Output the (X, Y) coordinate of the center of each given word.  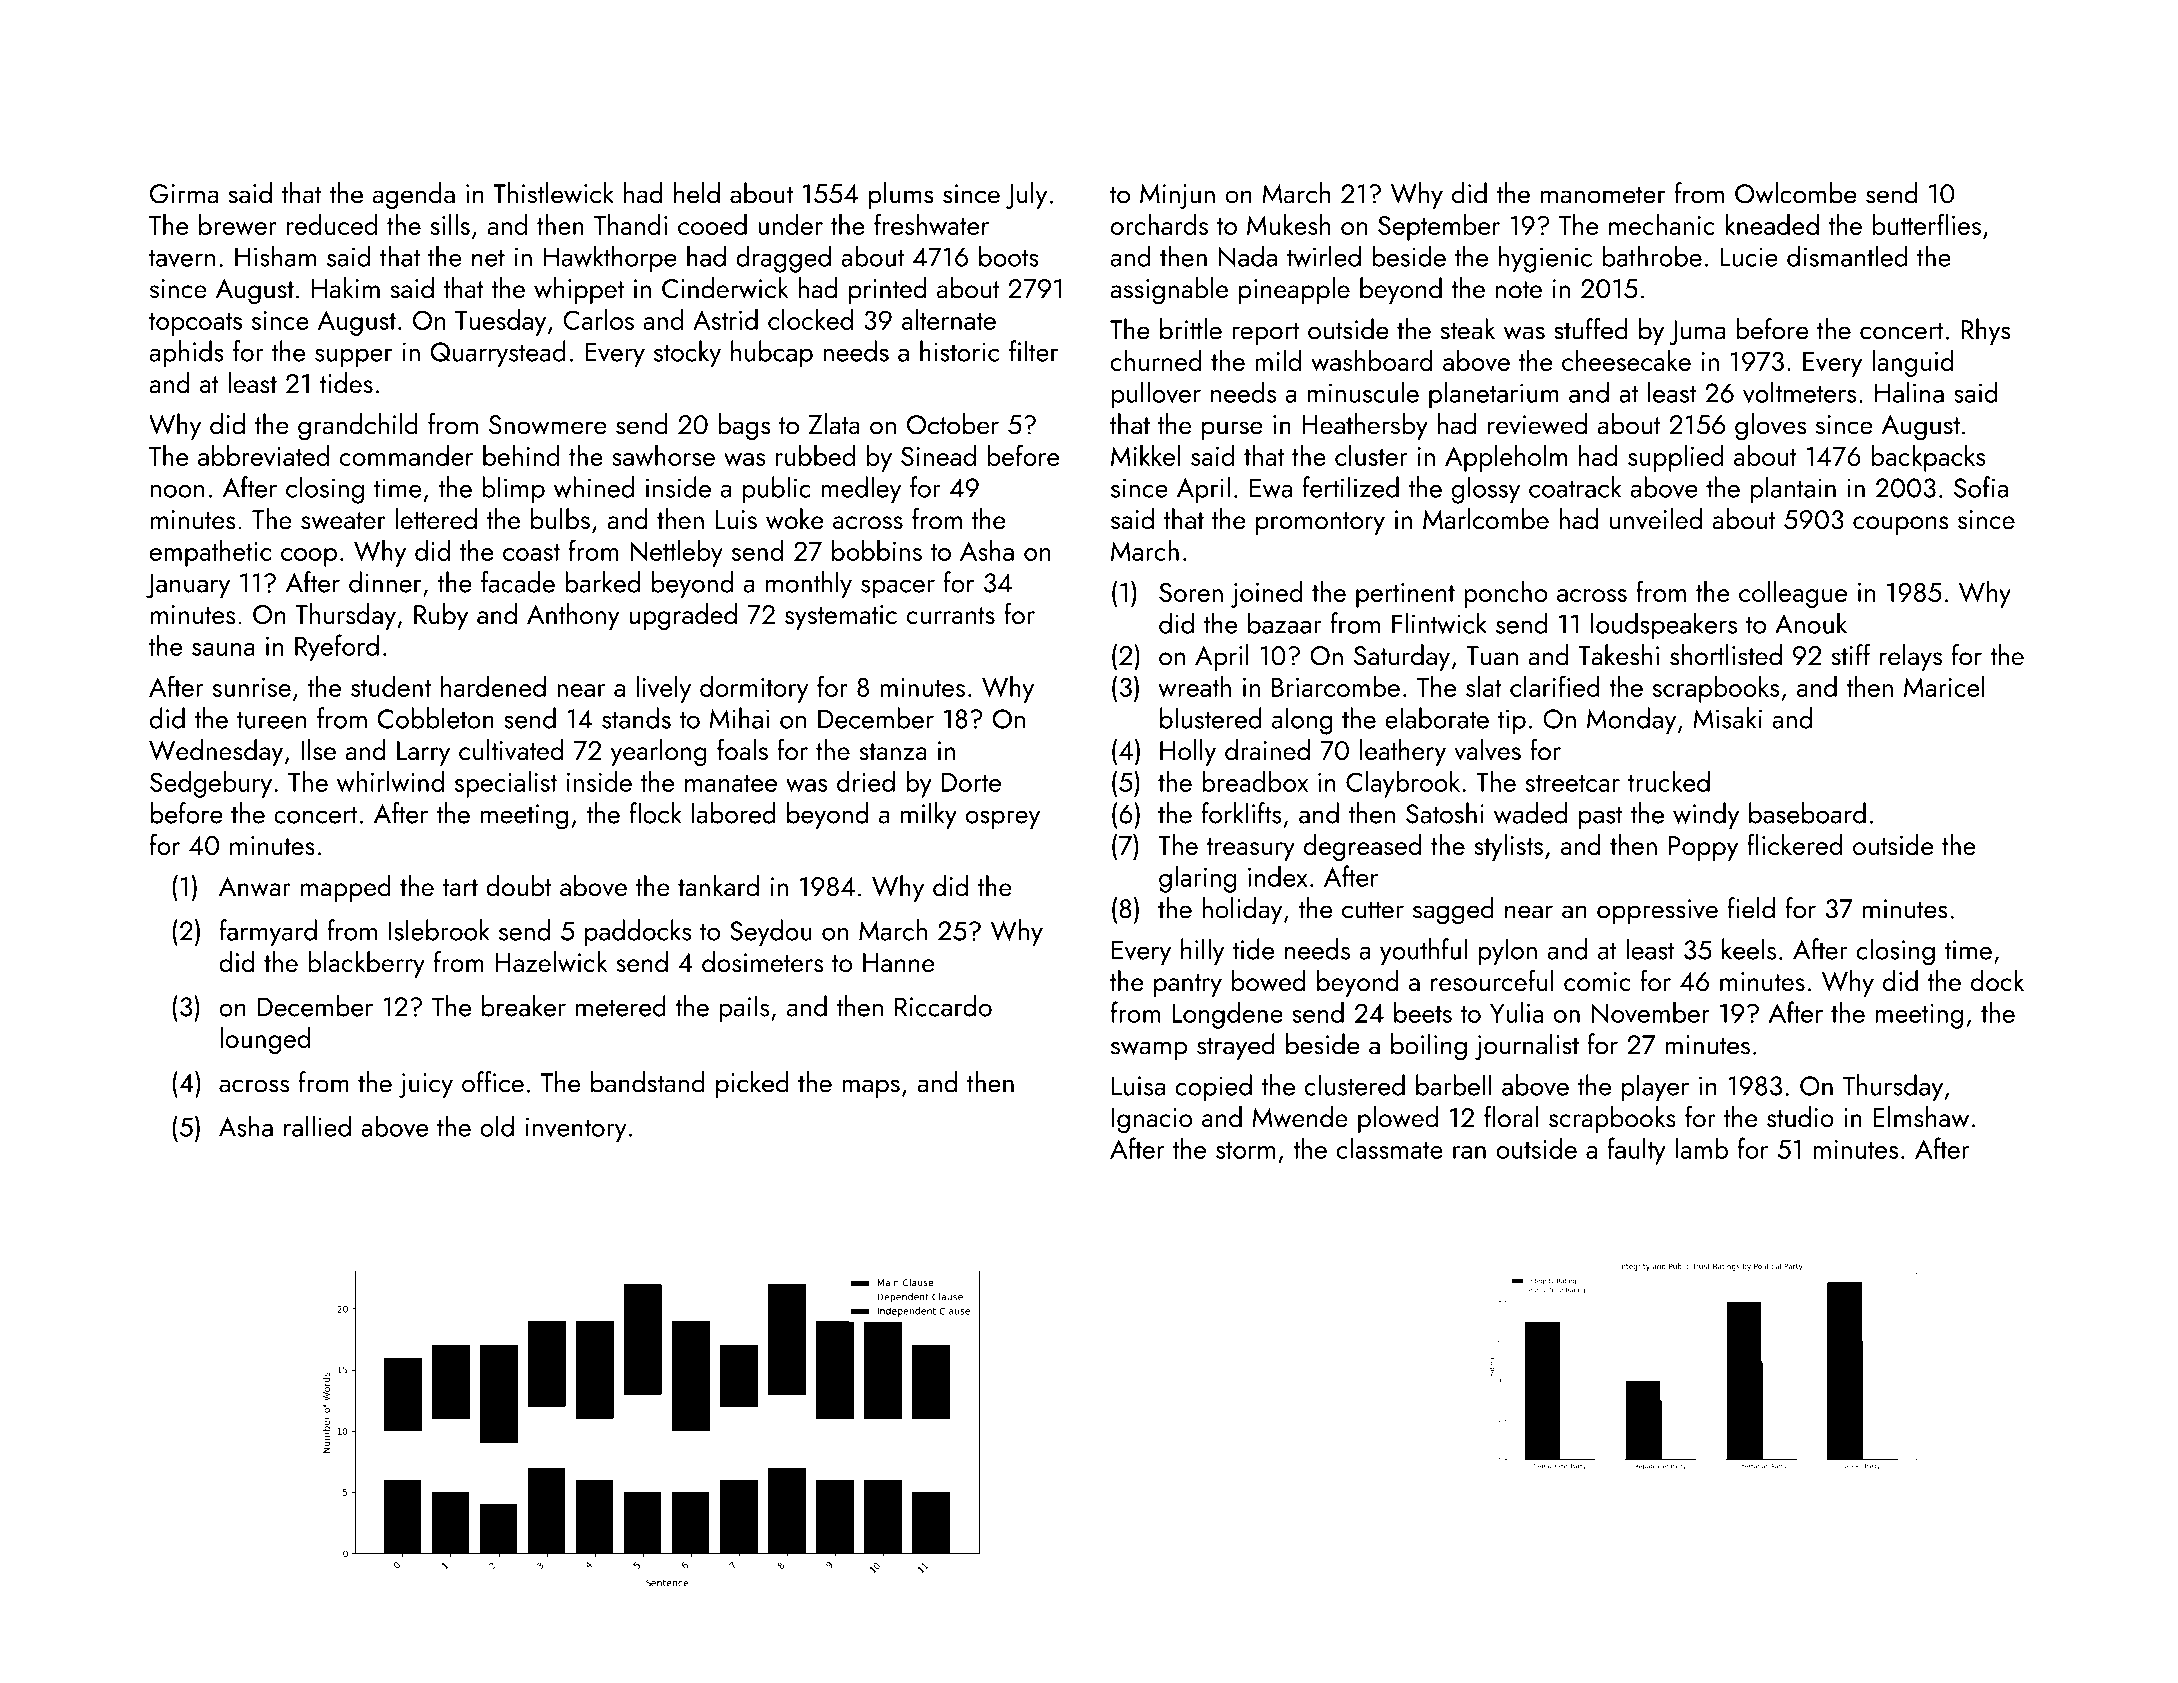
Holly (1188, 752)
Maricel (1944, 686)
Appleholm (1506, 458)
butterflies (1927, 224)
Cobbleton (436, 718)
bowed (1269, 981)
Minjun (1177, 196)
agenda (414, 196)
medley (861, 490)
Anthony (573, 616)
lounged (265, 1040)
